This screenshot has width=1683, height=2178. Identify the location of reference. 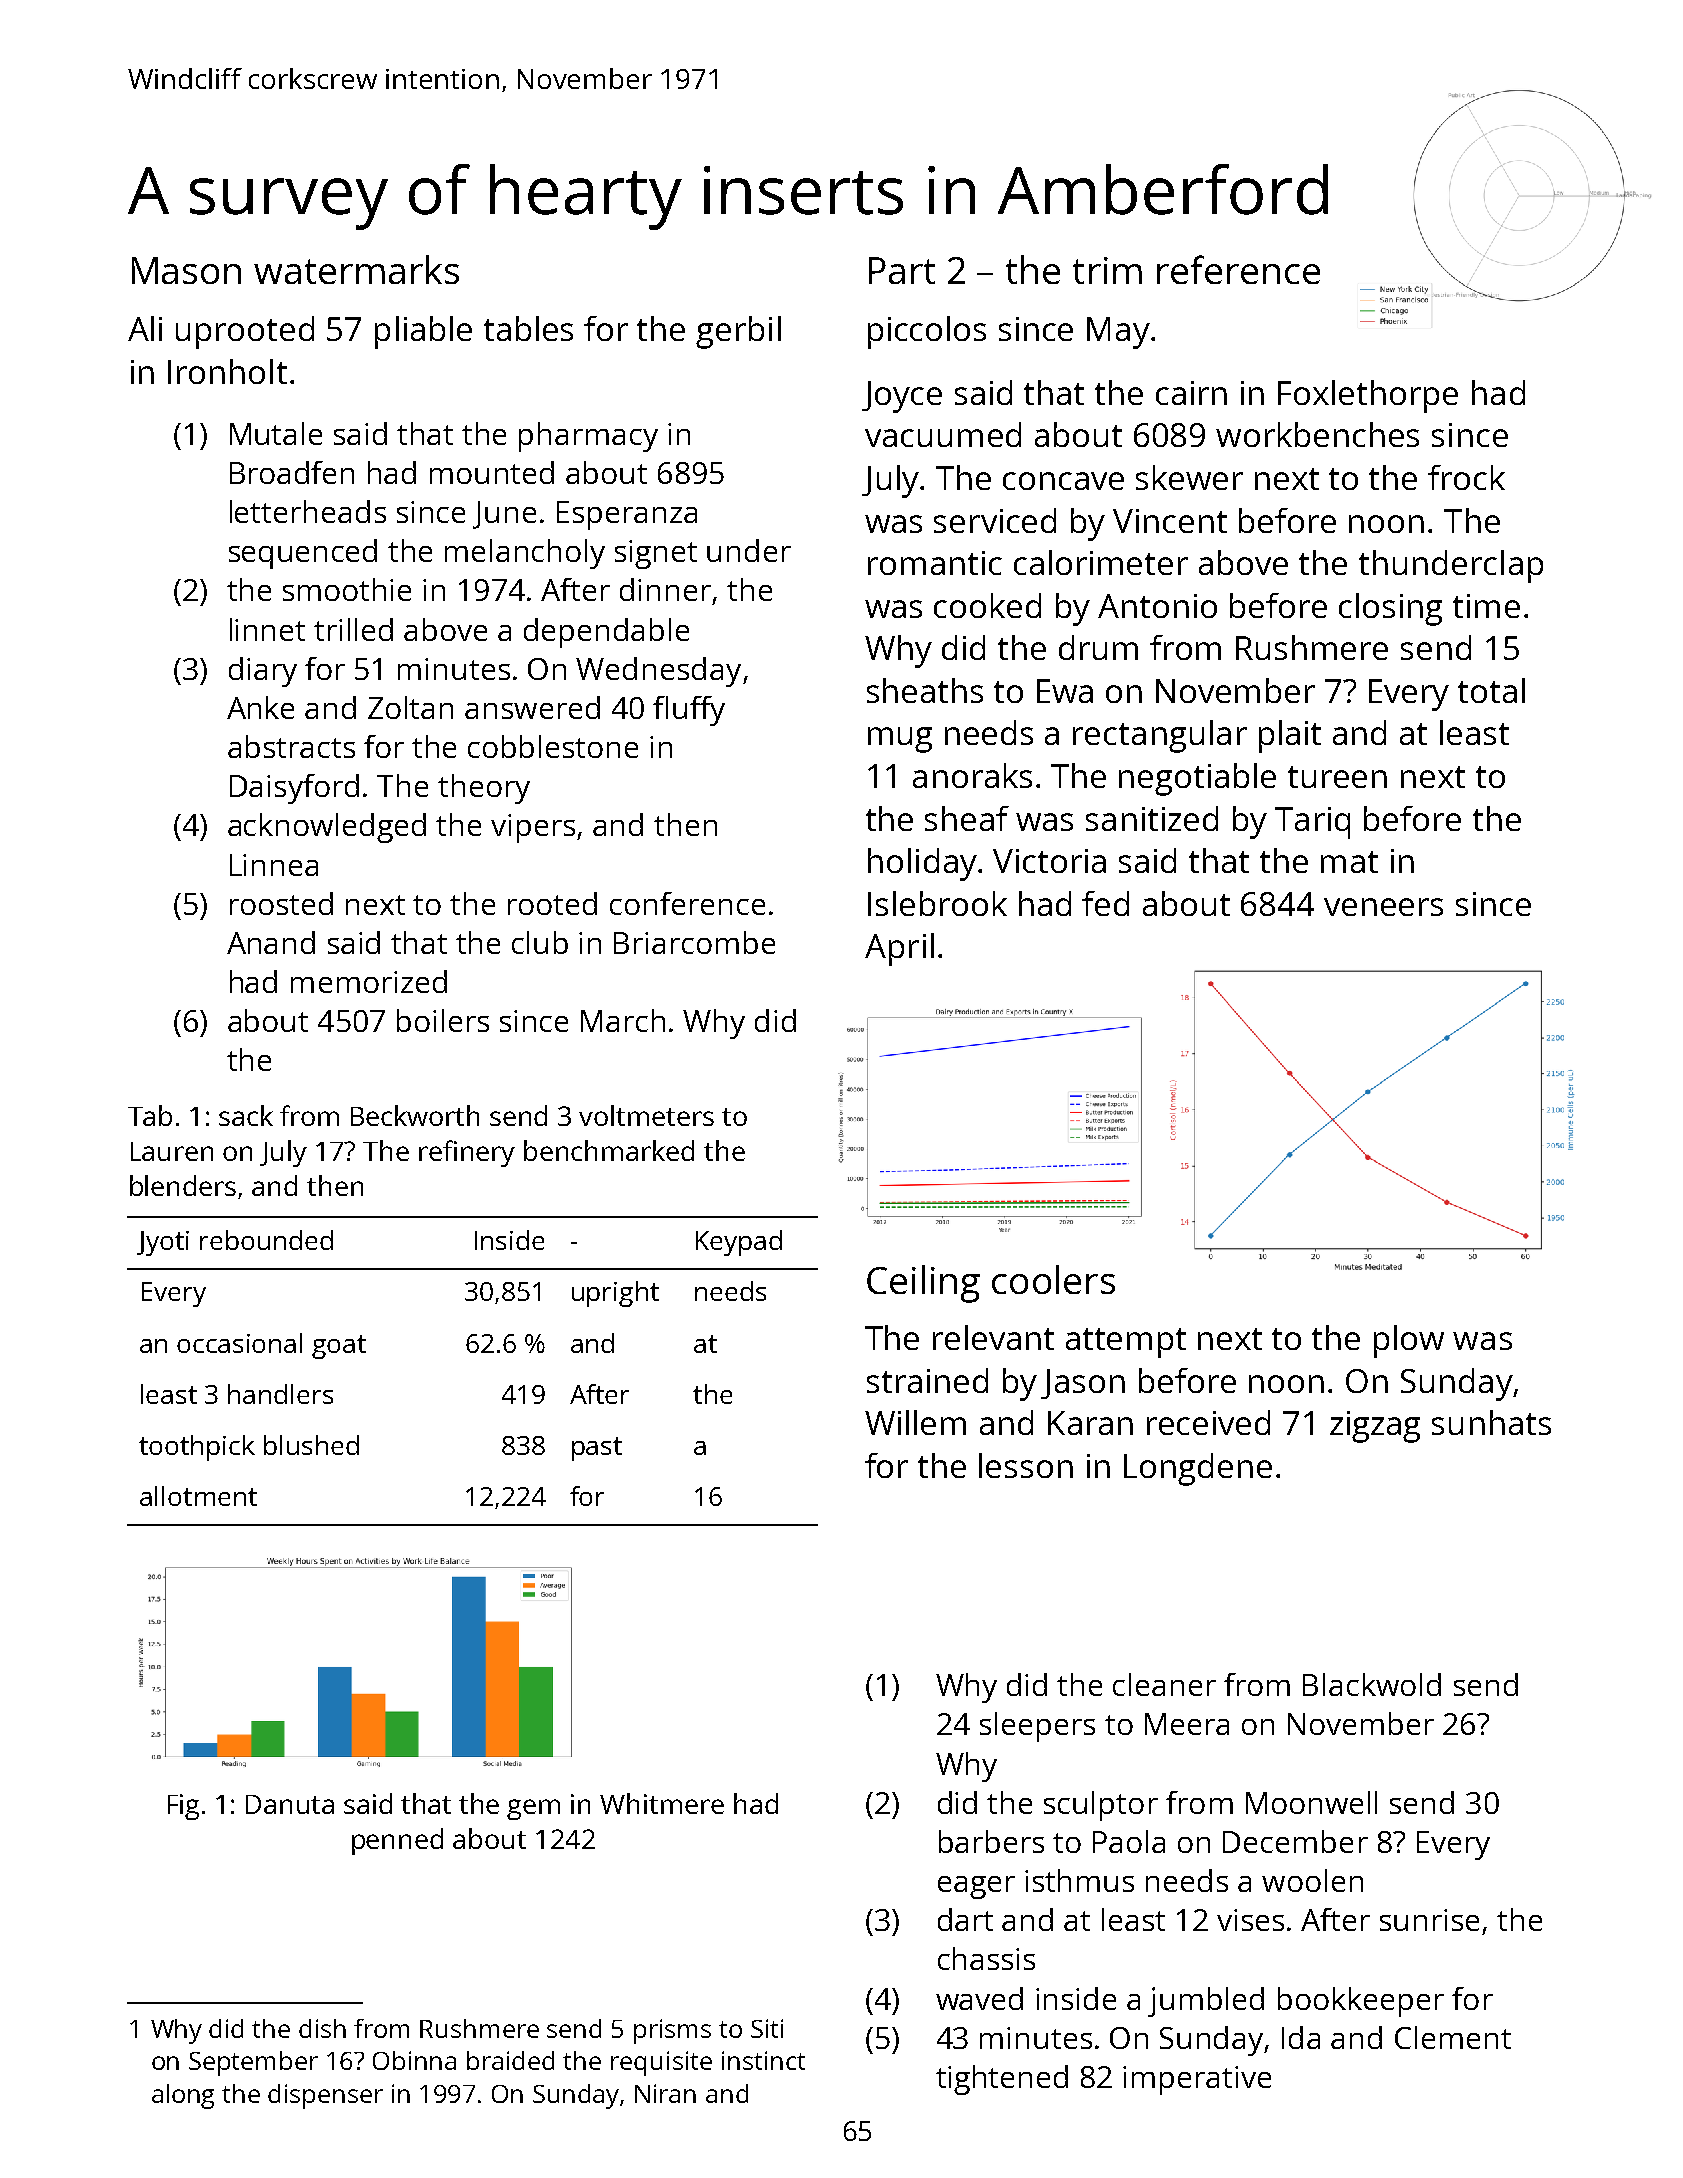
(1238, 269).
